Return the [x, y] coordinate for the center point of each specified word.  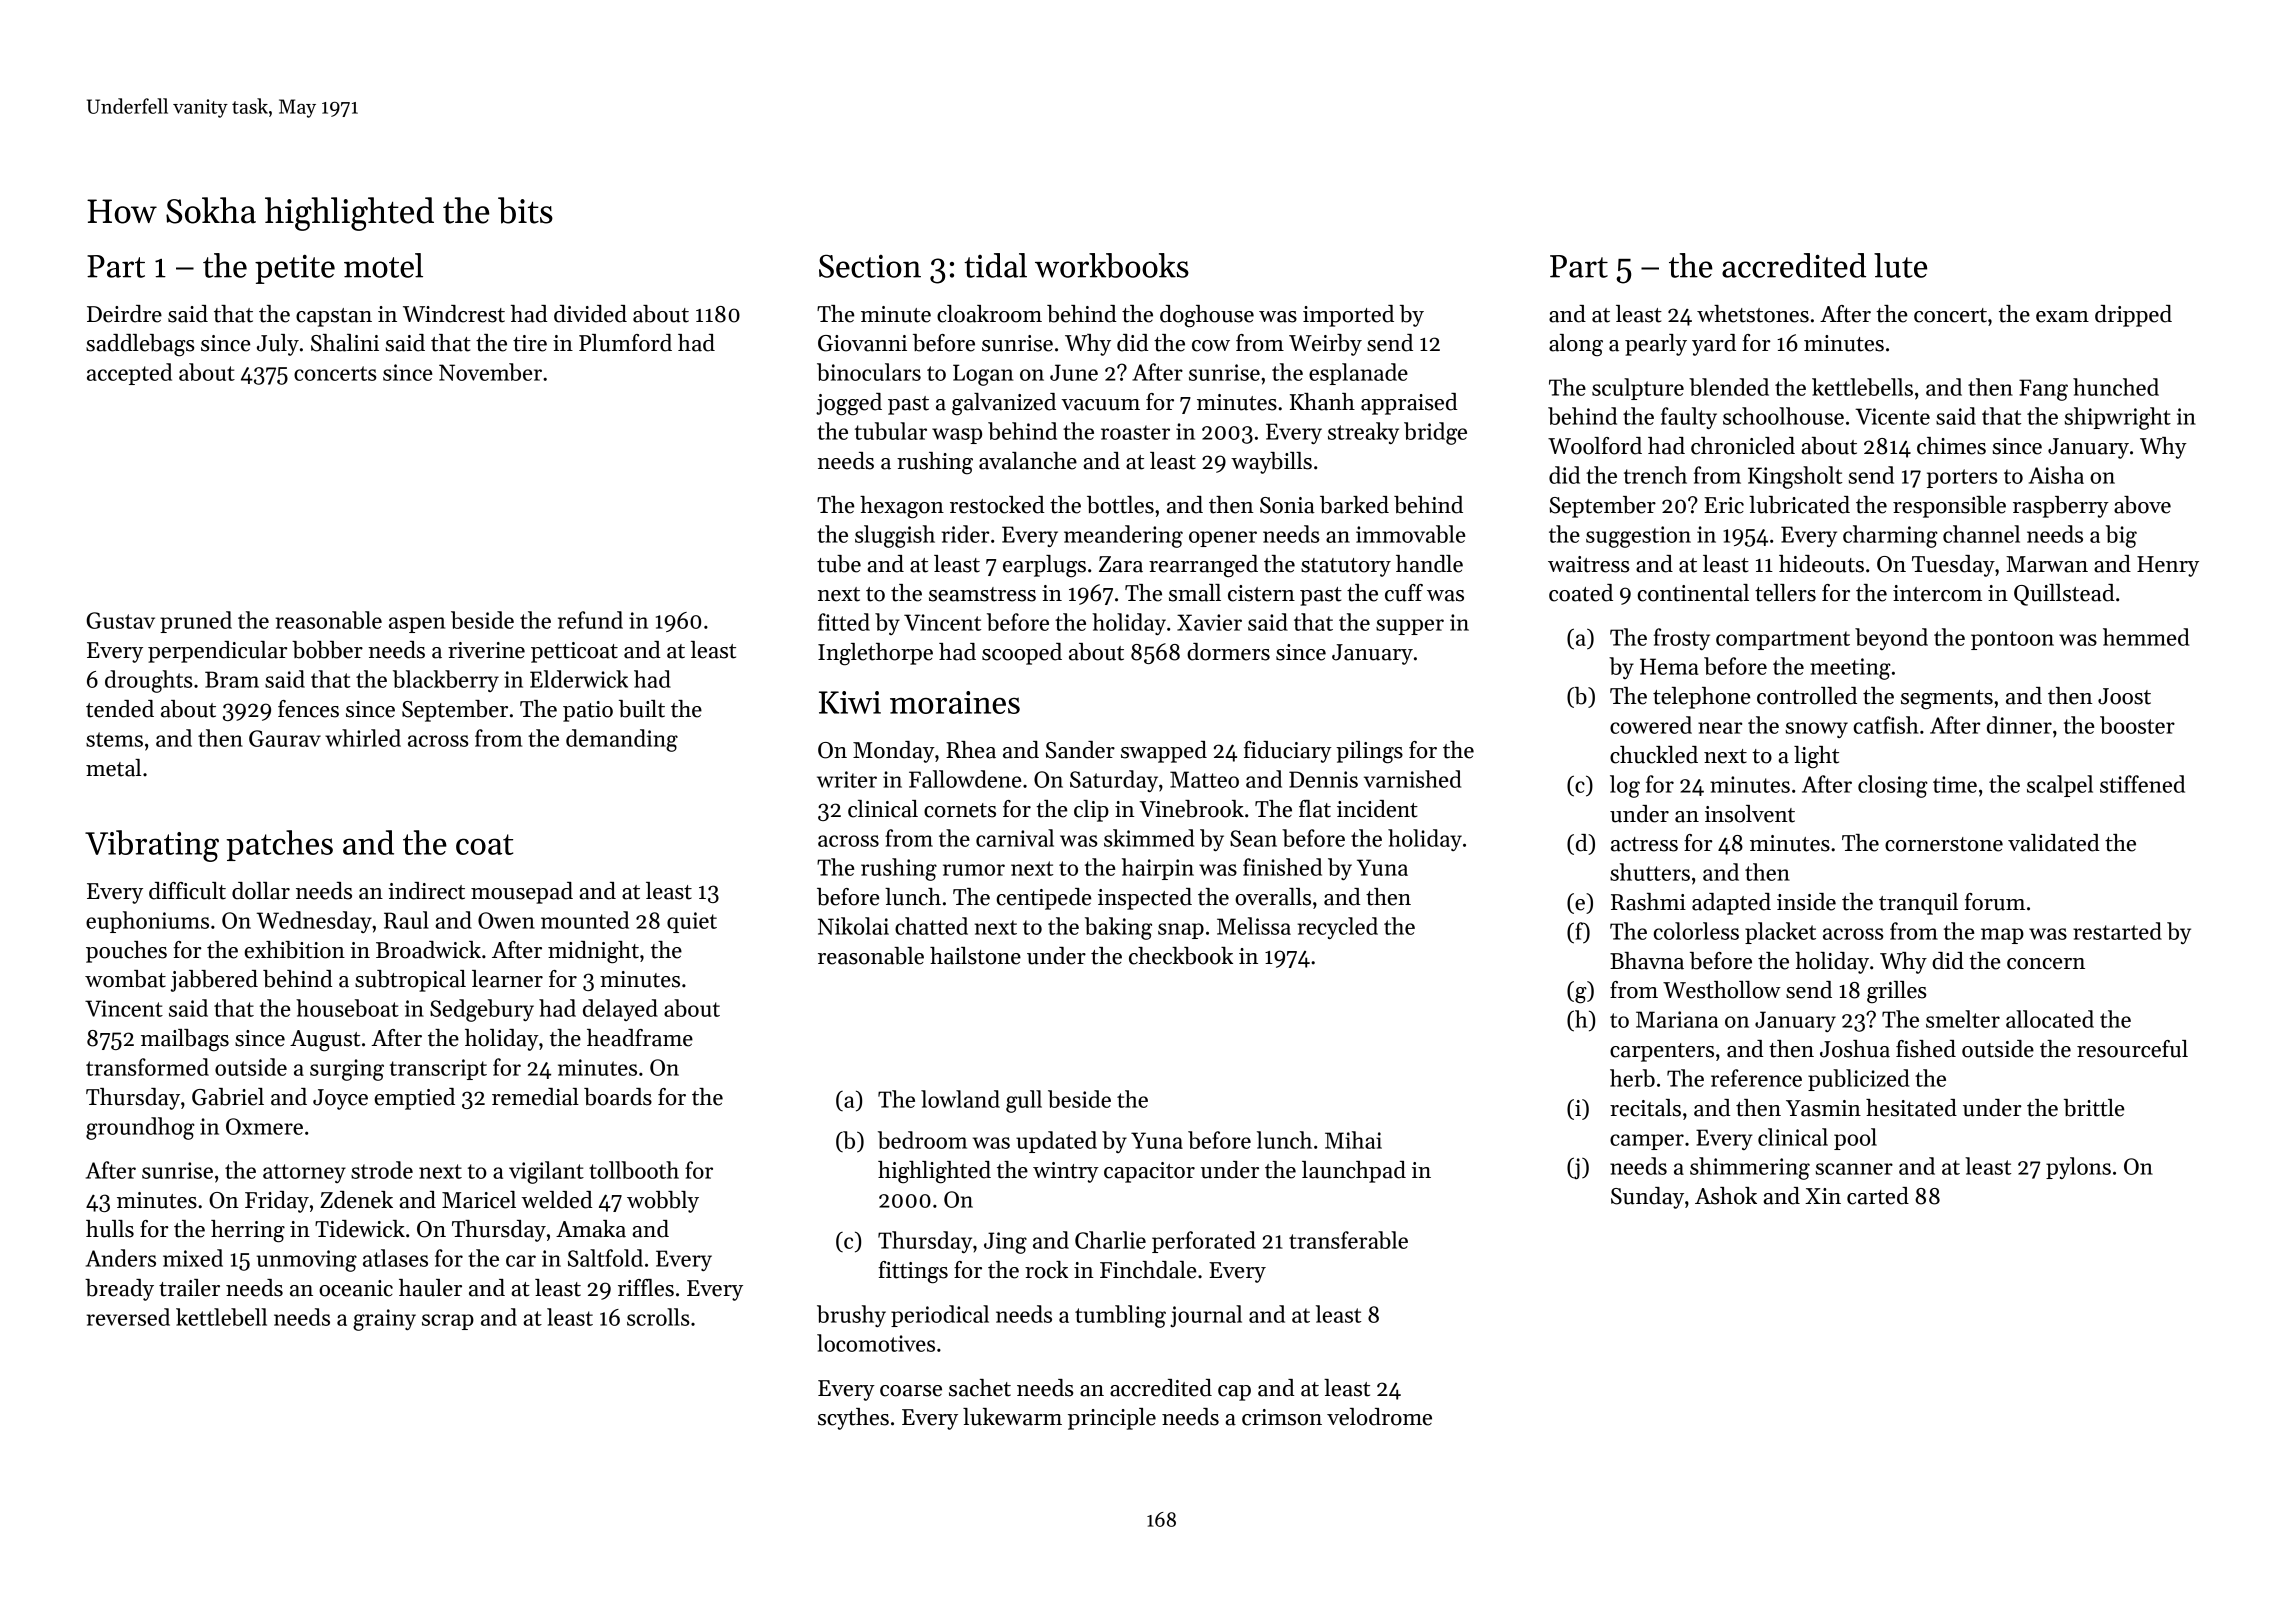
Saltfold [605, 1258]
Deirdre [124, 314]
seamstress [982, 594]
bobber [327, 650]
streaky [1363, 433]
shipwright [2117, 418]
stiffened [2142, 784]
